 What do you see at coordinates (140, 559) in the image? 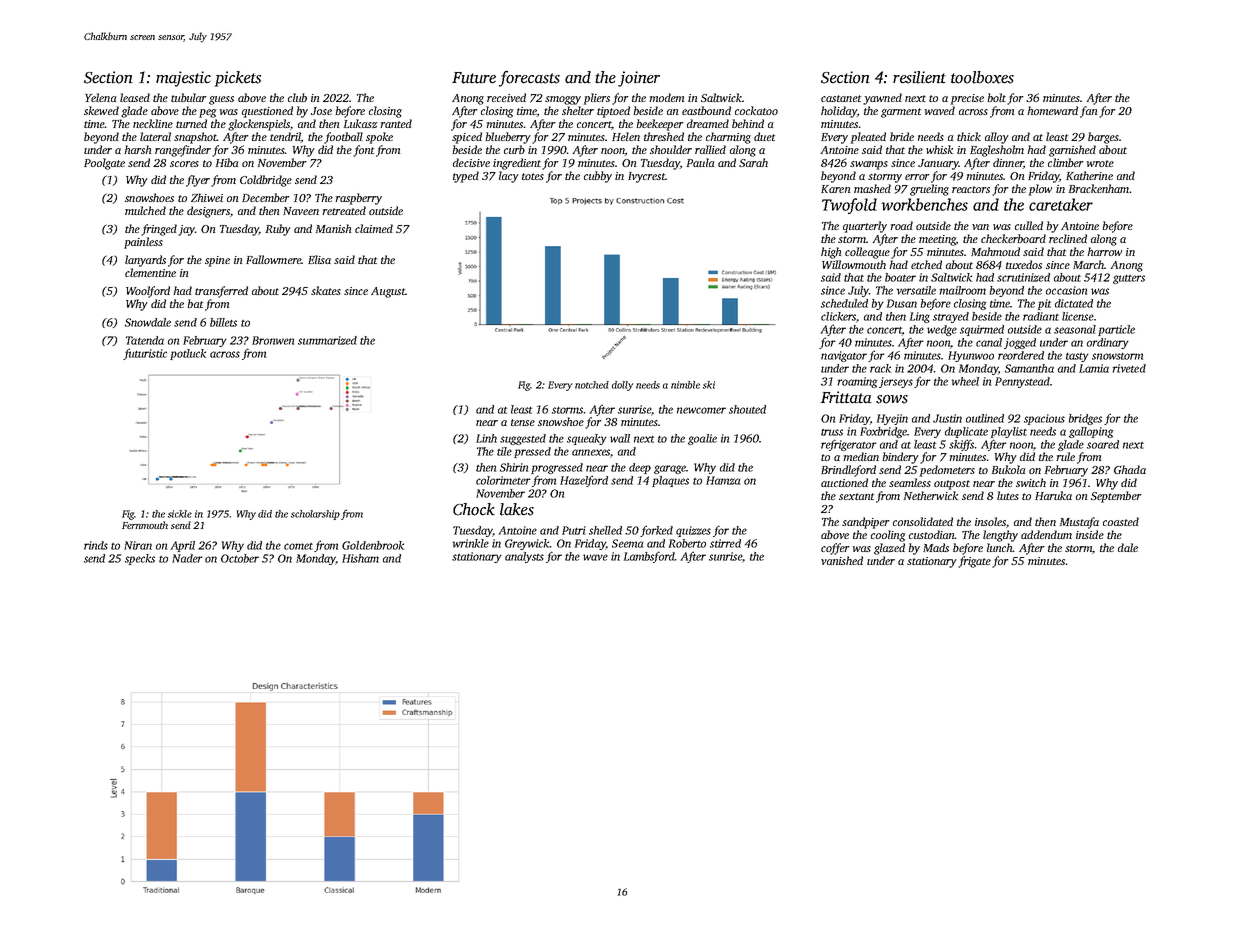
I see `specks` at bounding box center [140, 559].
